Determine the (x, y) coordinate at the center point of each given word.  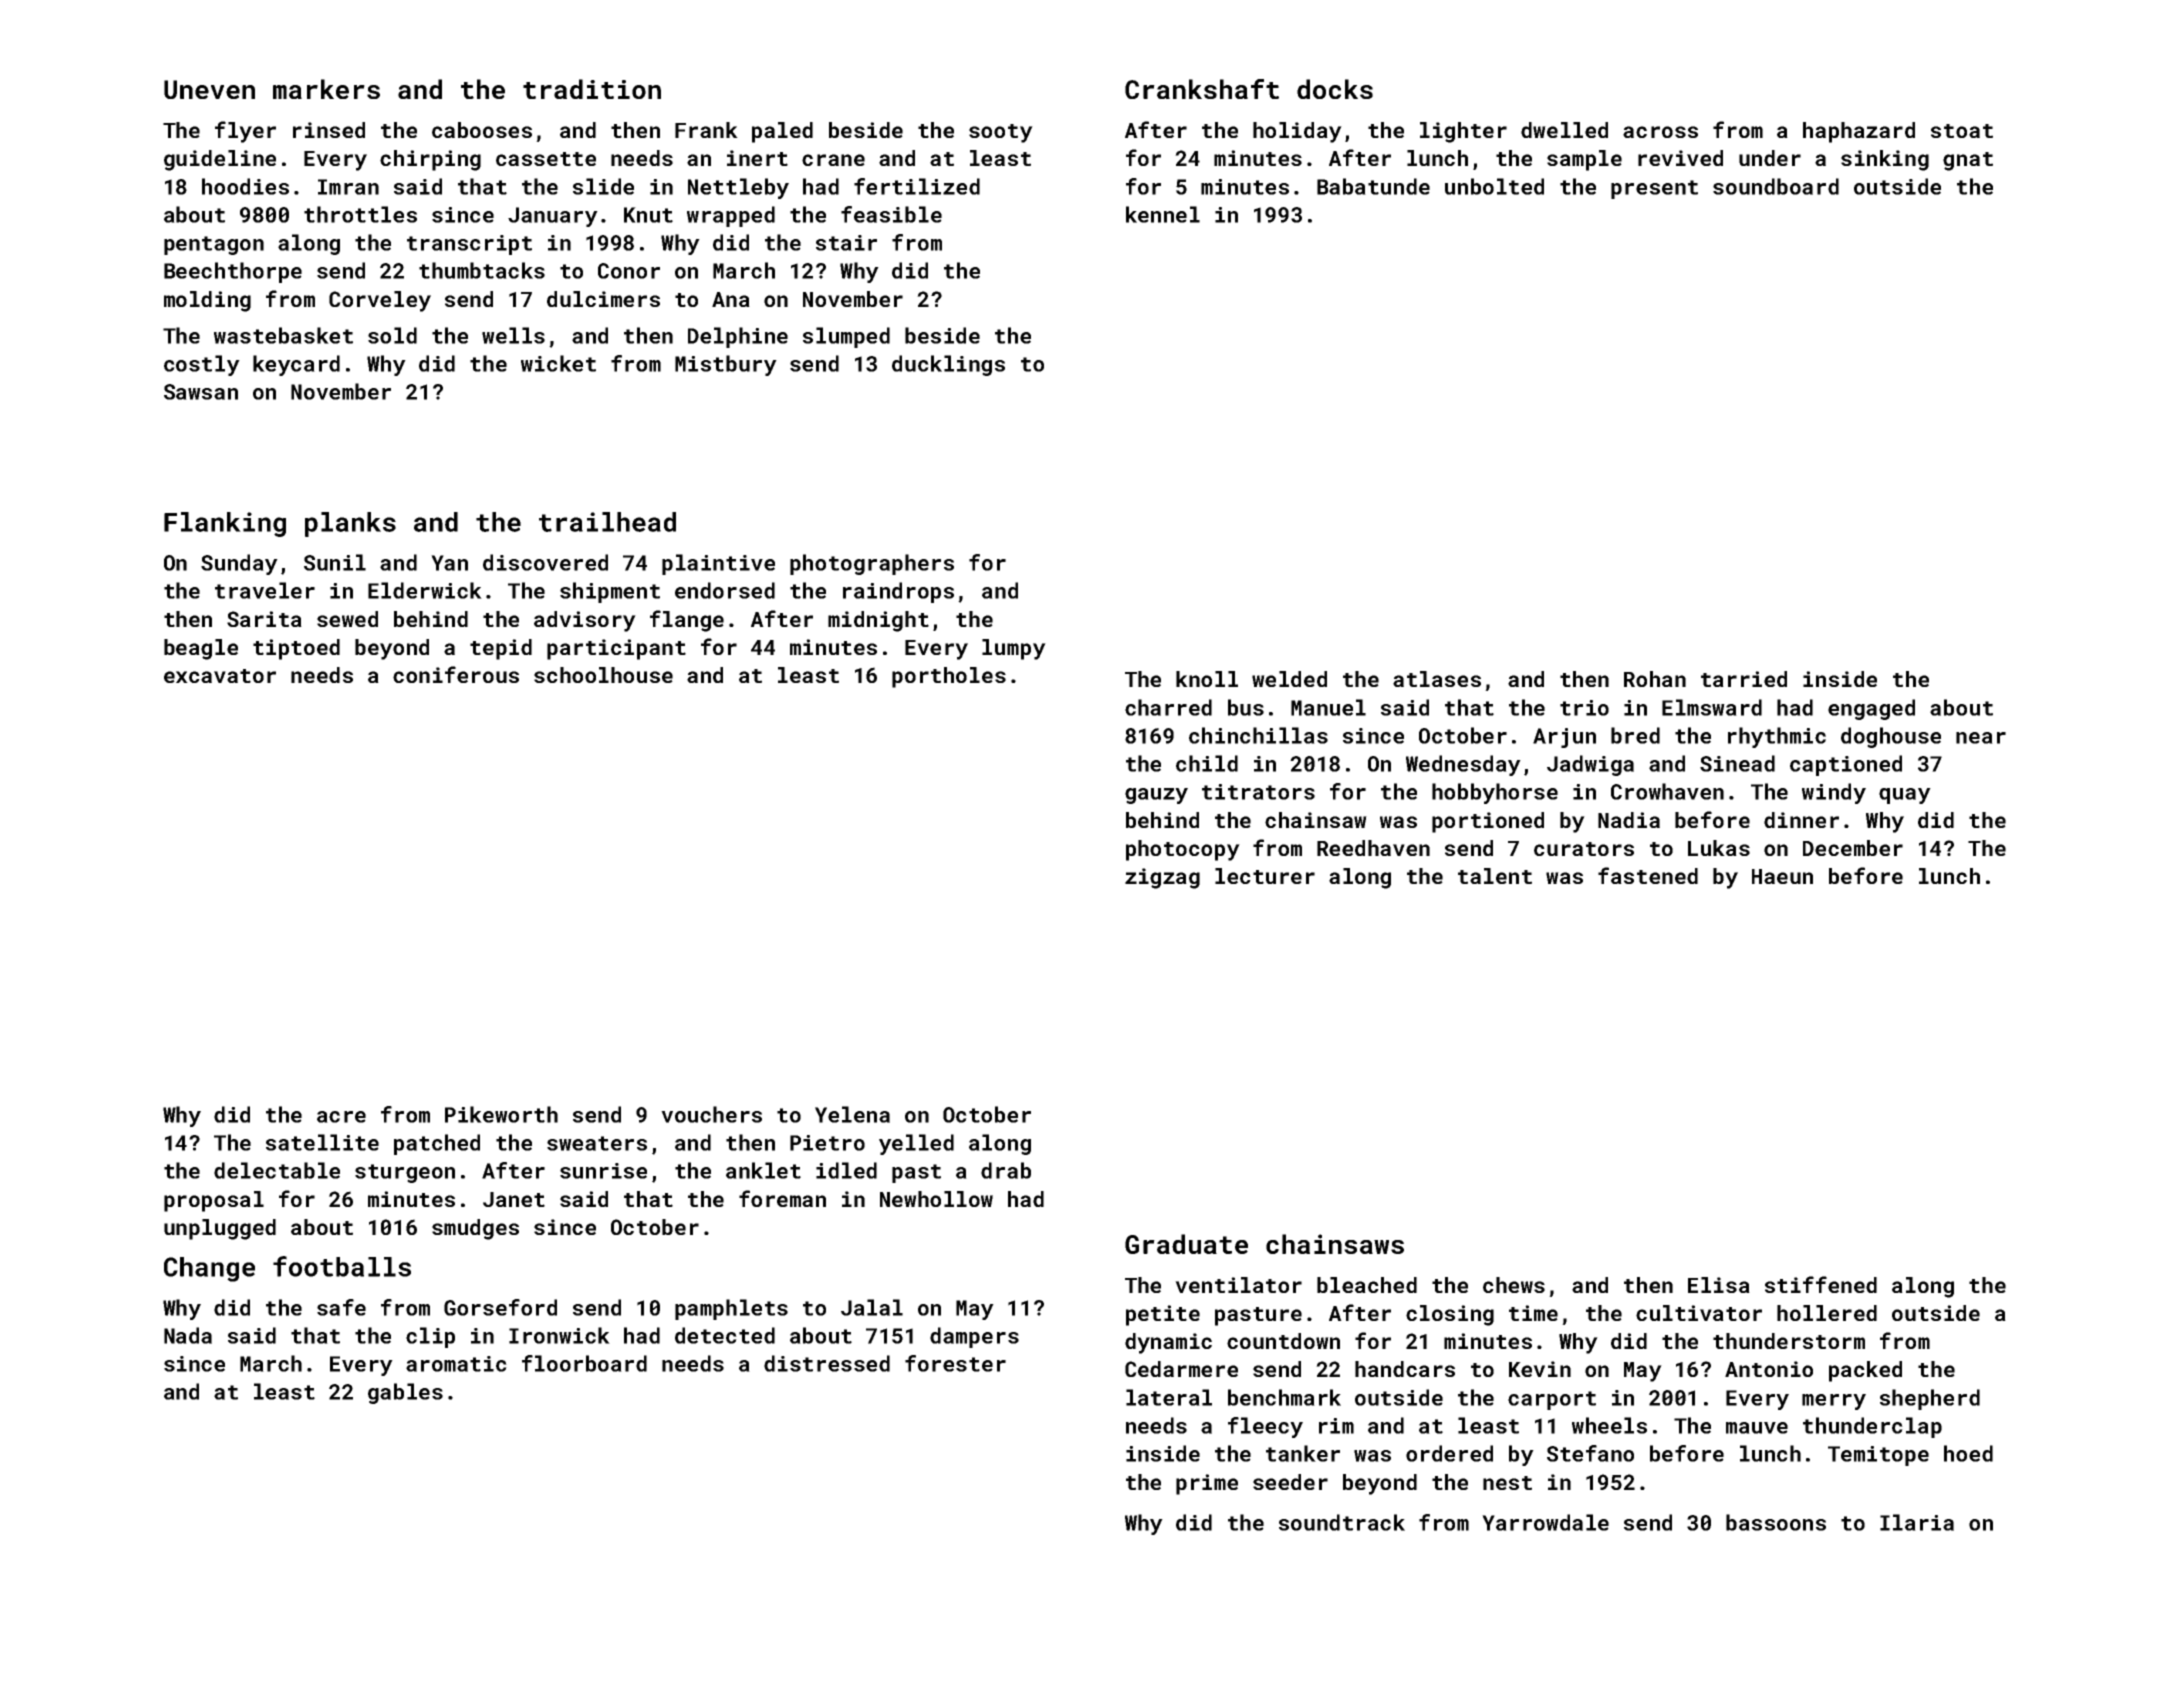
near (1981, 738)
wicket (558, 363)
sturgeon (405, 1173)
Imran (348, 187)
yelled (916, 1144)
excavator (220, 676)
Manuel (1328, 707)
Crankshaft (1202, 89)
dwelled (1564, 130)
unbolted (1494, 186)
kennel (1163, 214)
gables (405, 1393)
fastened (1648, 875)
